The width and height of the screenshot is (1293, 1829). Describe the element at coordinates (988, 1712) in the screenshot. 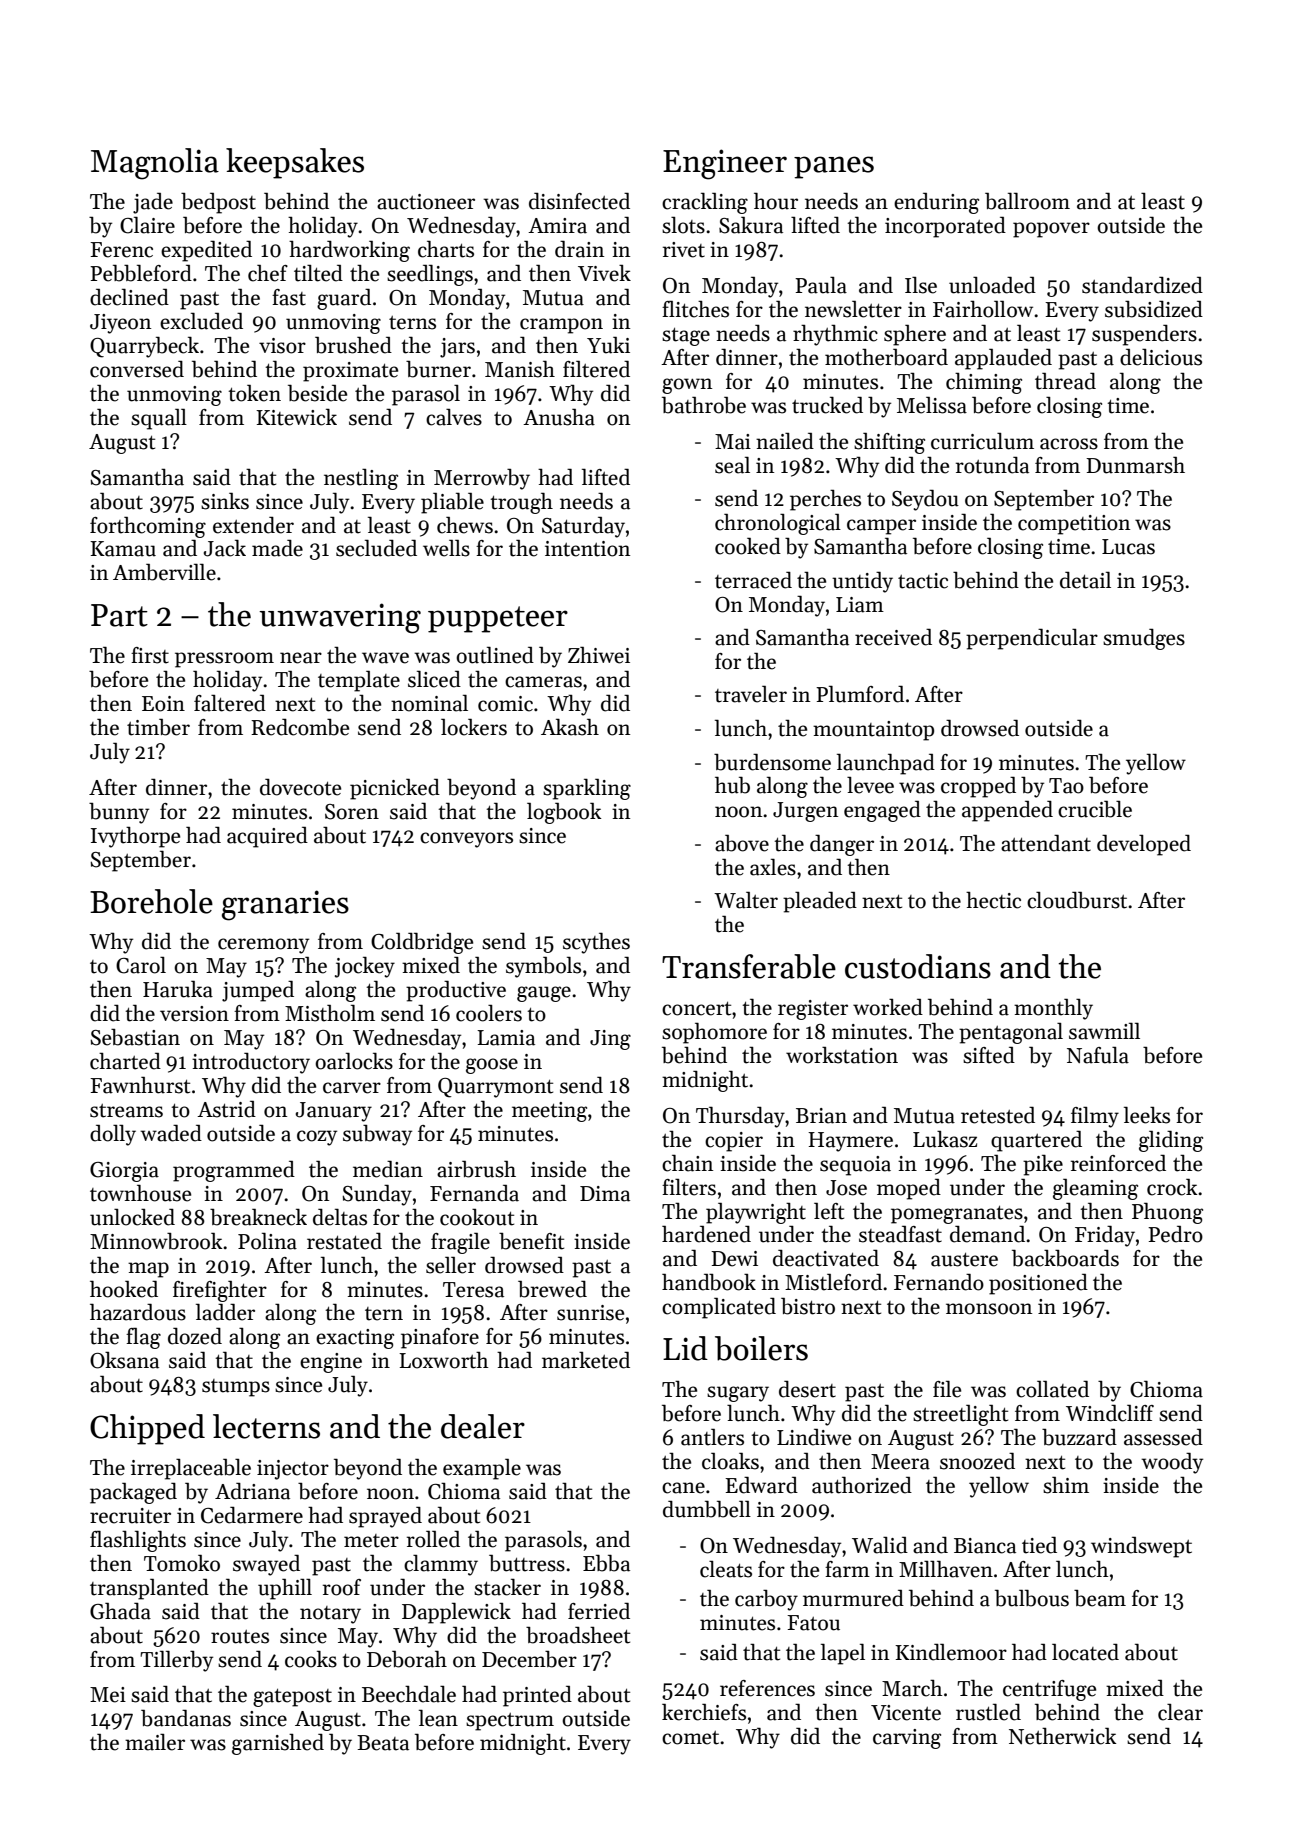

I see `rustled` at that location.
